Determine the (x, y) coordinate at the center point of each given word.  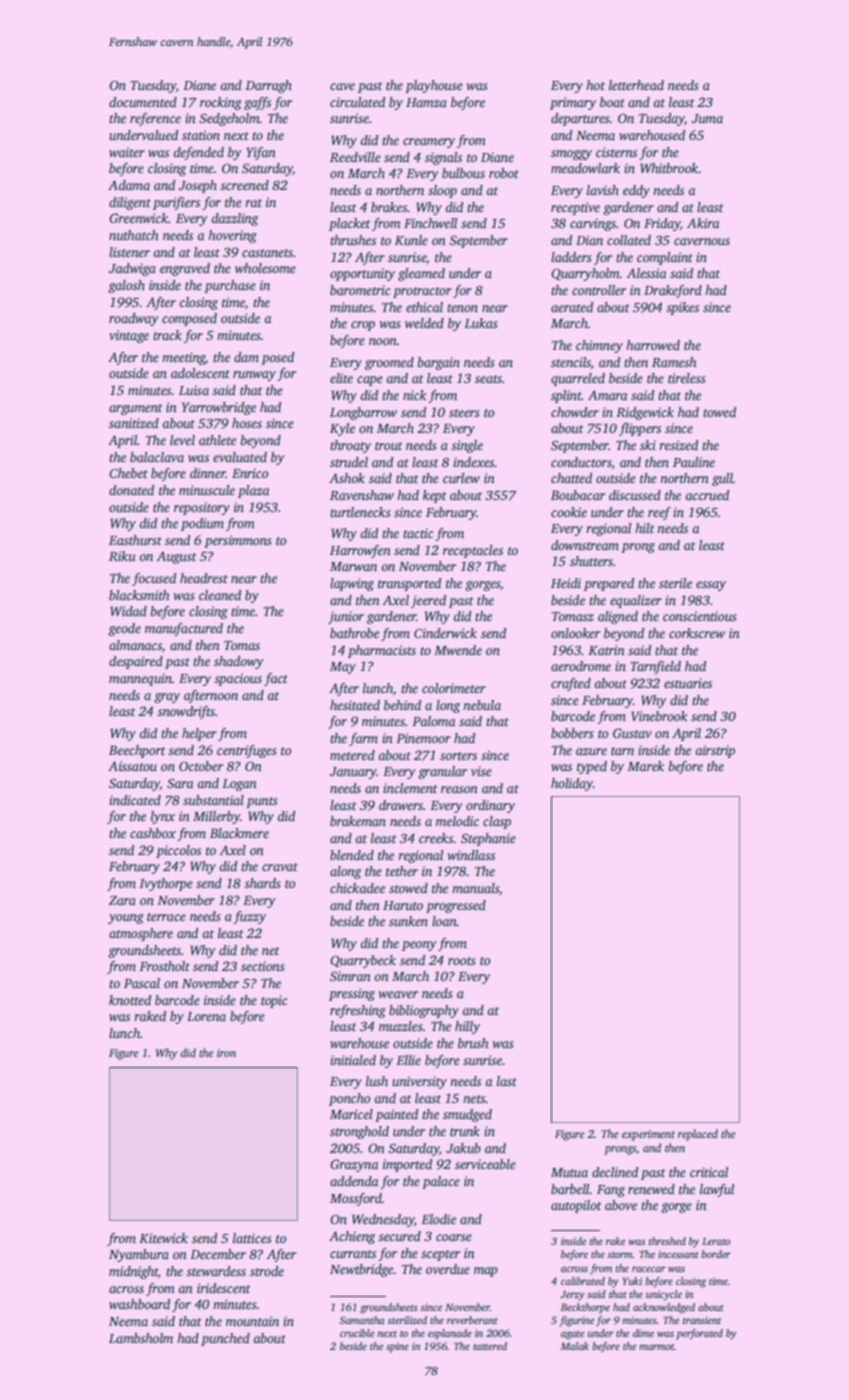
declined (615, 1172)
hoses (247, 423)
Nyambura (139, 1255)
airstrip (715, 751)
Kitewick (163, 1238)
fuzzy (249, 917)
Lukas (481, 323)
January (353, 773)
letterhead (636, 85)
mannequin (140, 679)
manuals (475, 888)
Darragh (268, 86)
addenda (354, 1181)
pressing (352, 994)
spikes (682, 308)
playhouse (434, 86)
